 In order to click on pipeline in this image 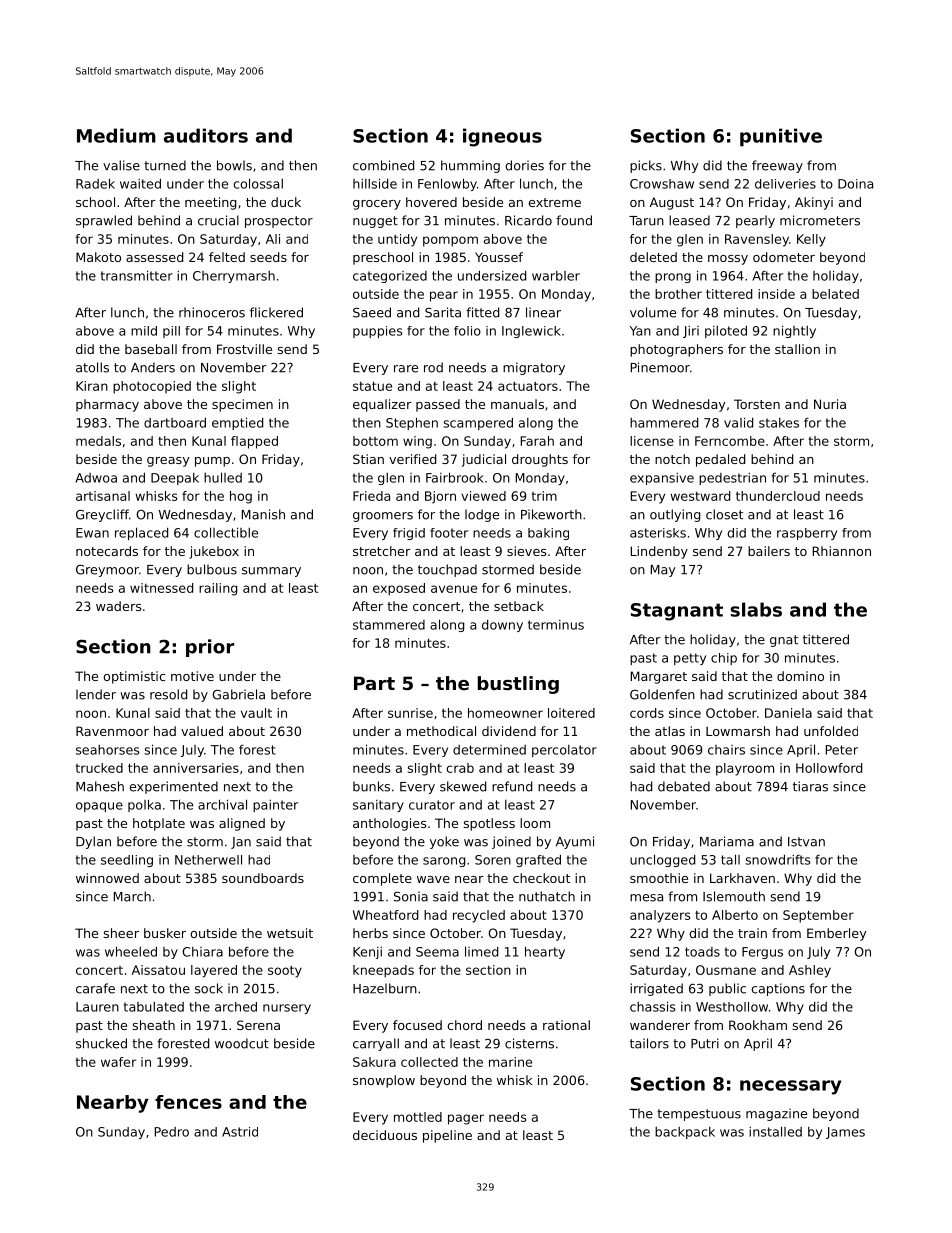, I will do `click(447, 1136)`.
